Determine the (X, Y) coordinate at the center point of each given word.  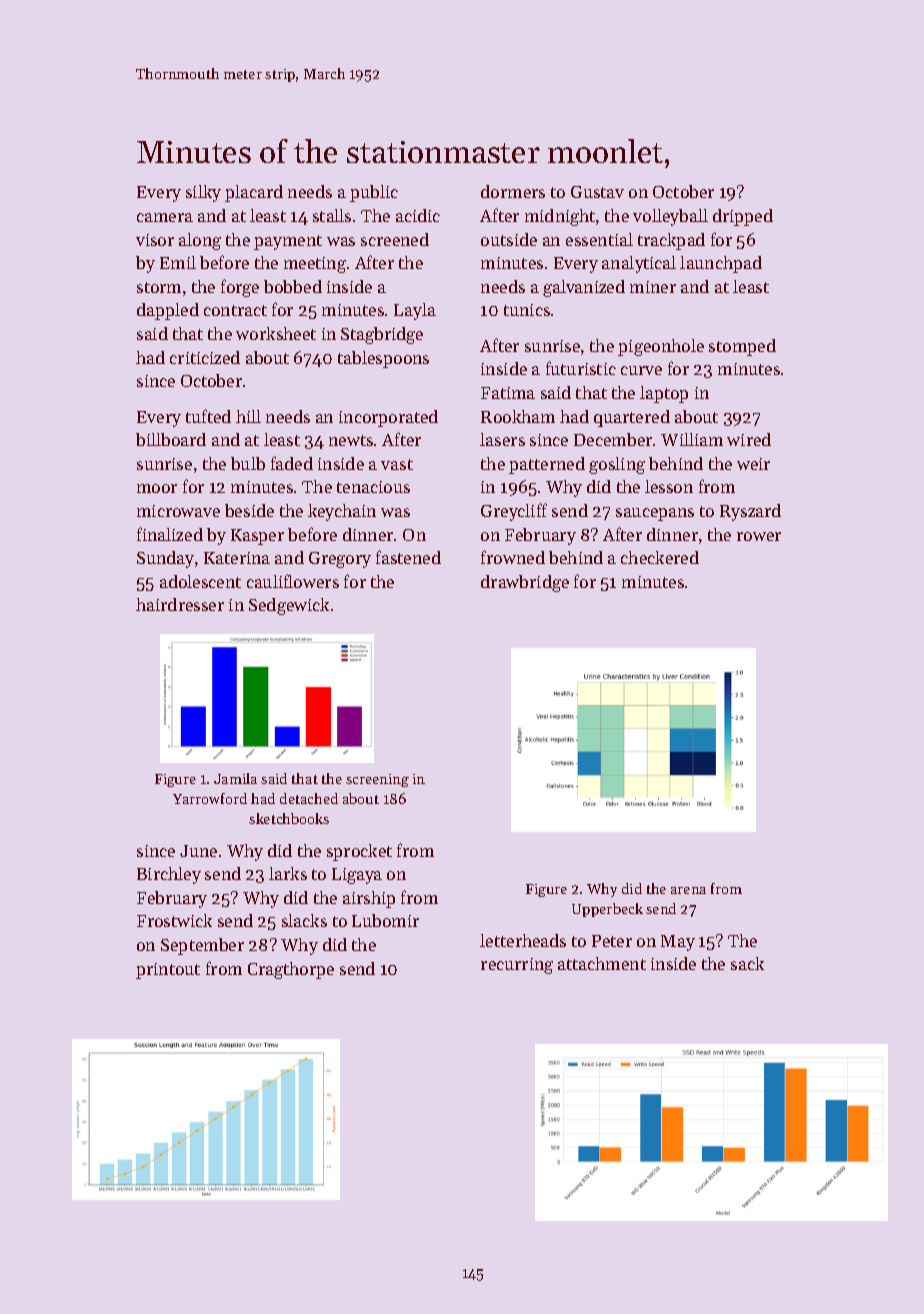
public (374, 193)
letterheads (523, 940)
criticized (205, 357)
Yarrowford (210, 798)
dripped (743, 217)
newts (351, 440)
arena (688, 890)
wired (749, 439)
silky (203, 193)
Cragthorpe (291, 970)
